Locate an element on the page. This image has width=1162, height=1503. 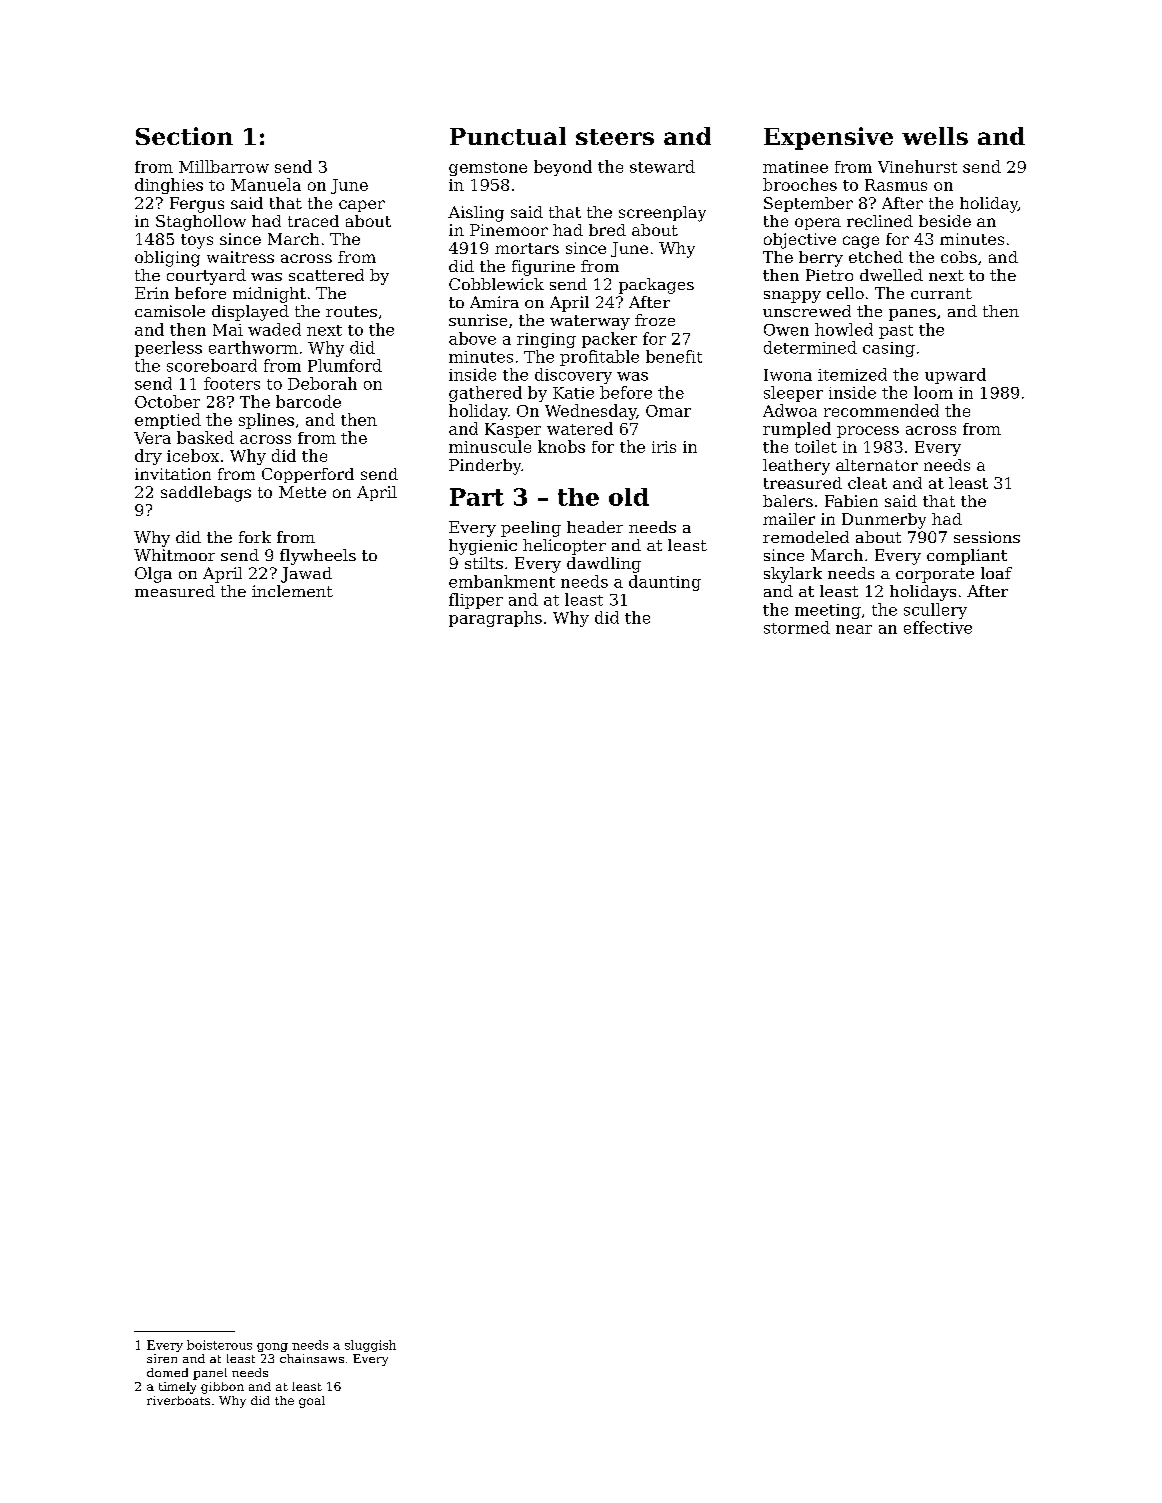
boisterous is located at coordinates (219, 1345).
